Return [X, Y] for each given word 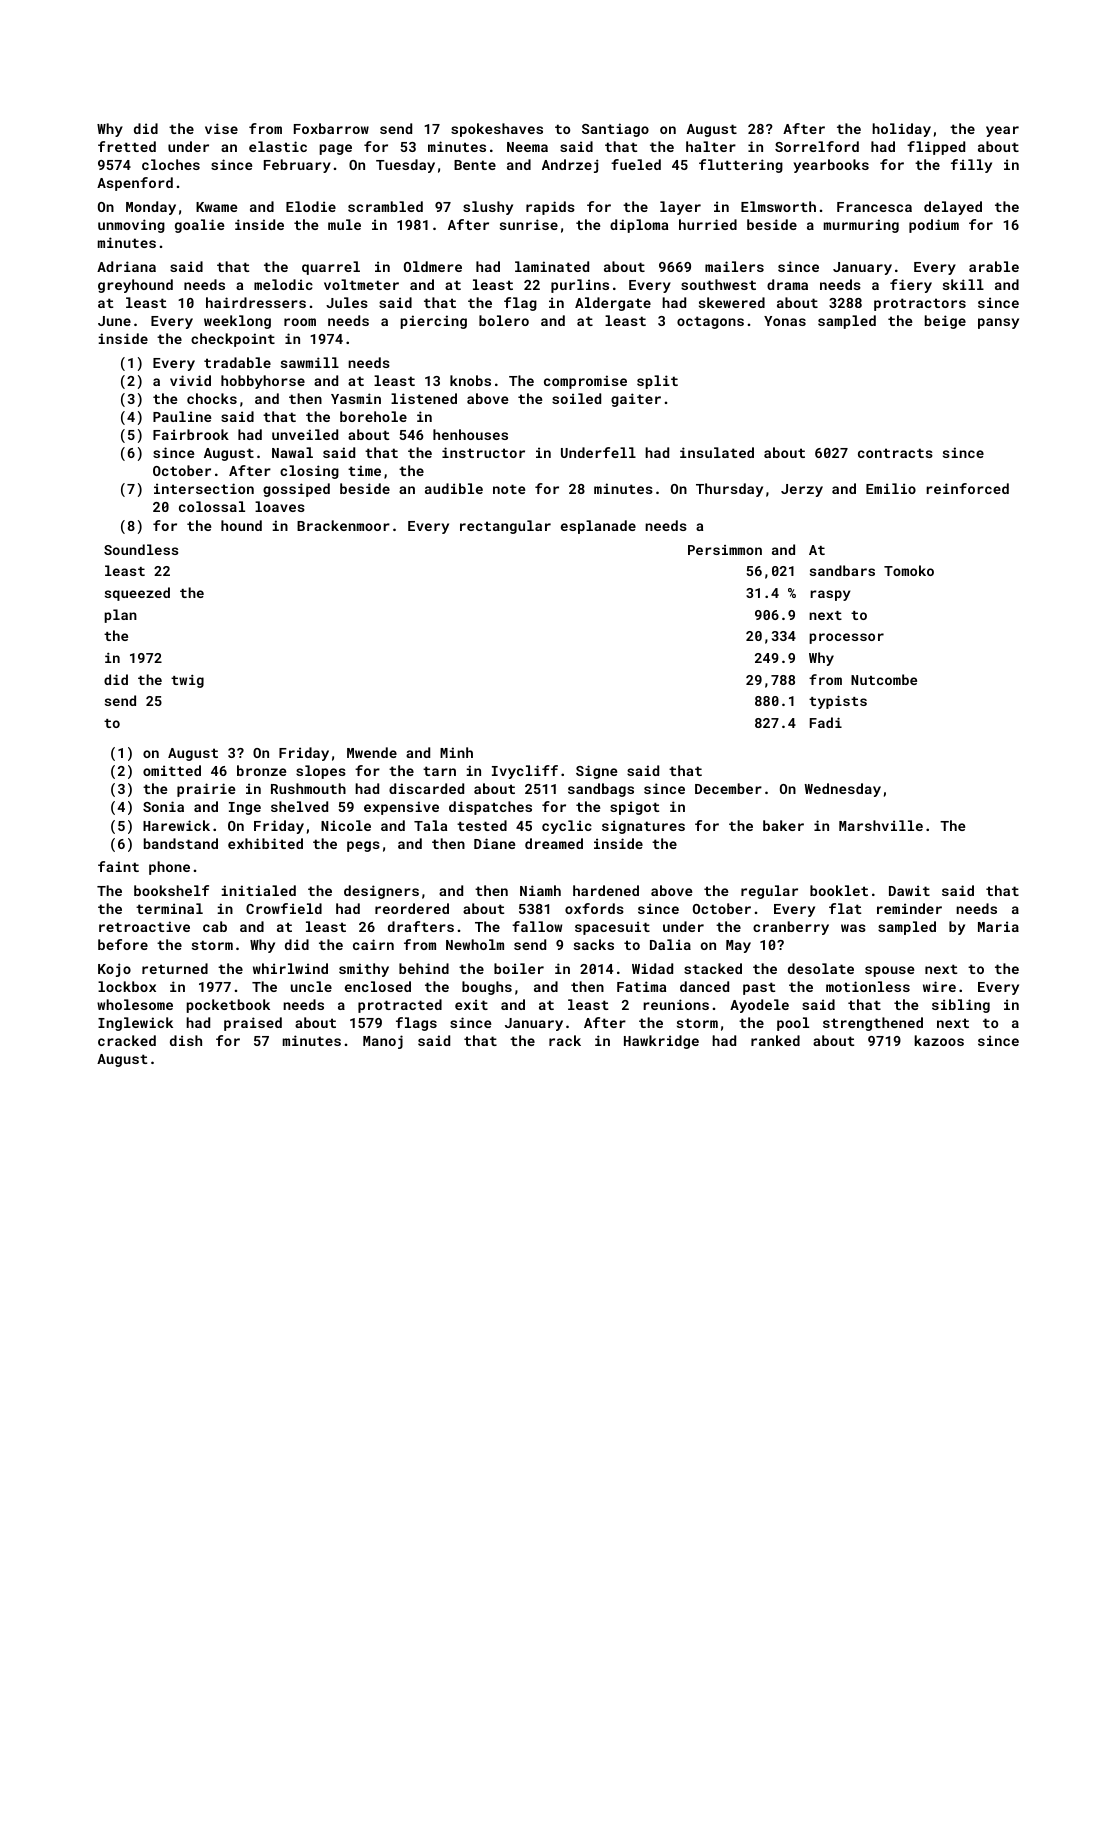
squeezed [137, 594]
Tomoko [909, 570]
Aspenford [135, 184]
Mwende [372, 752]
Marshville [881, 825]
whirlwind [290, 968]
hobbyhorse [263, 382]
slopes [321, 772]
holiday [901, 130]
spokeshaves [497, 130]
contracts [895, 453]
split [657, 382]
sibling [961, 1006]
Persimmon [725, 550]
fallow [537, 926]
